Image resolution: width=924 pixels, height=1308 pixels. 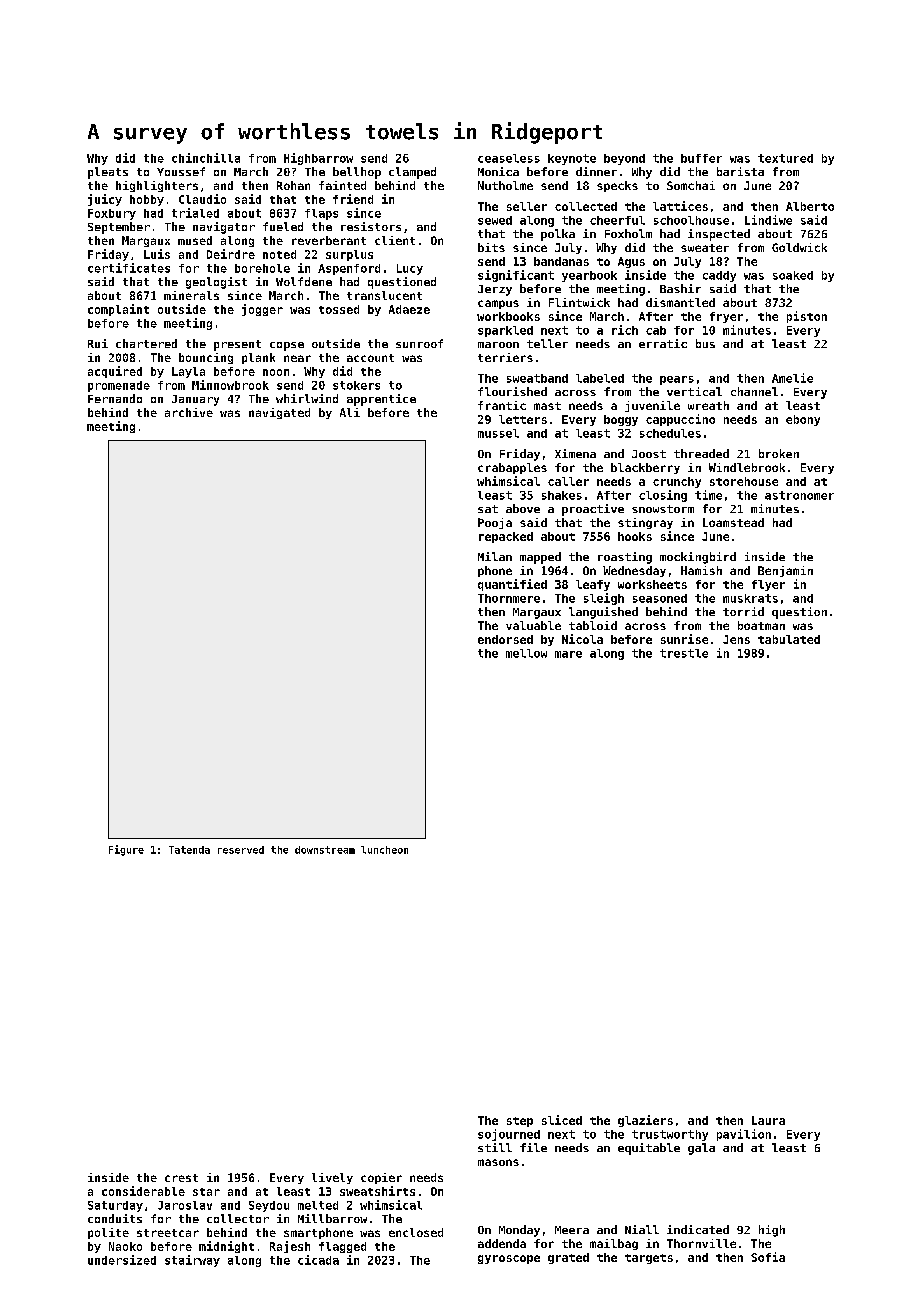 I want to click on Jerzy, so click(x=495, y=290).
